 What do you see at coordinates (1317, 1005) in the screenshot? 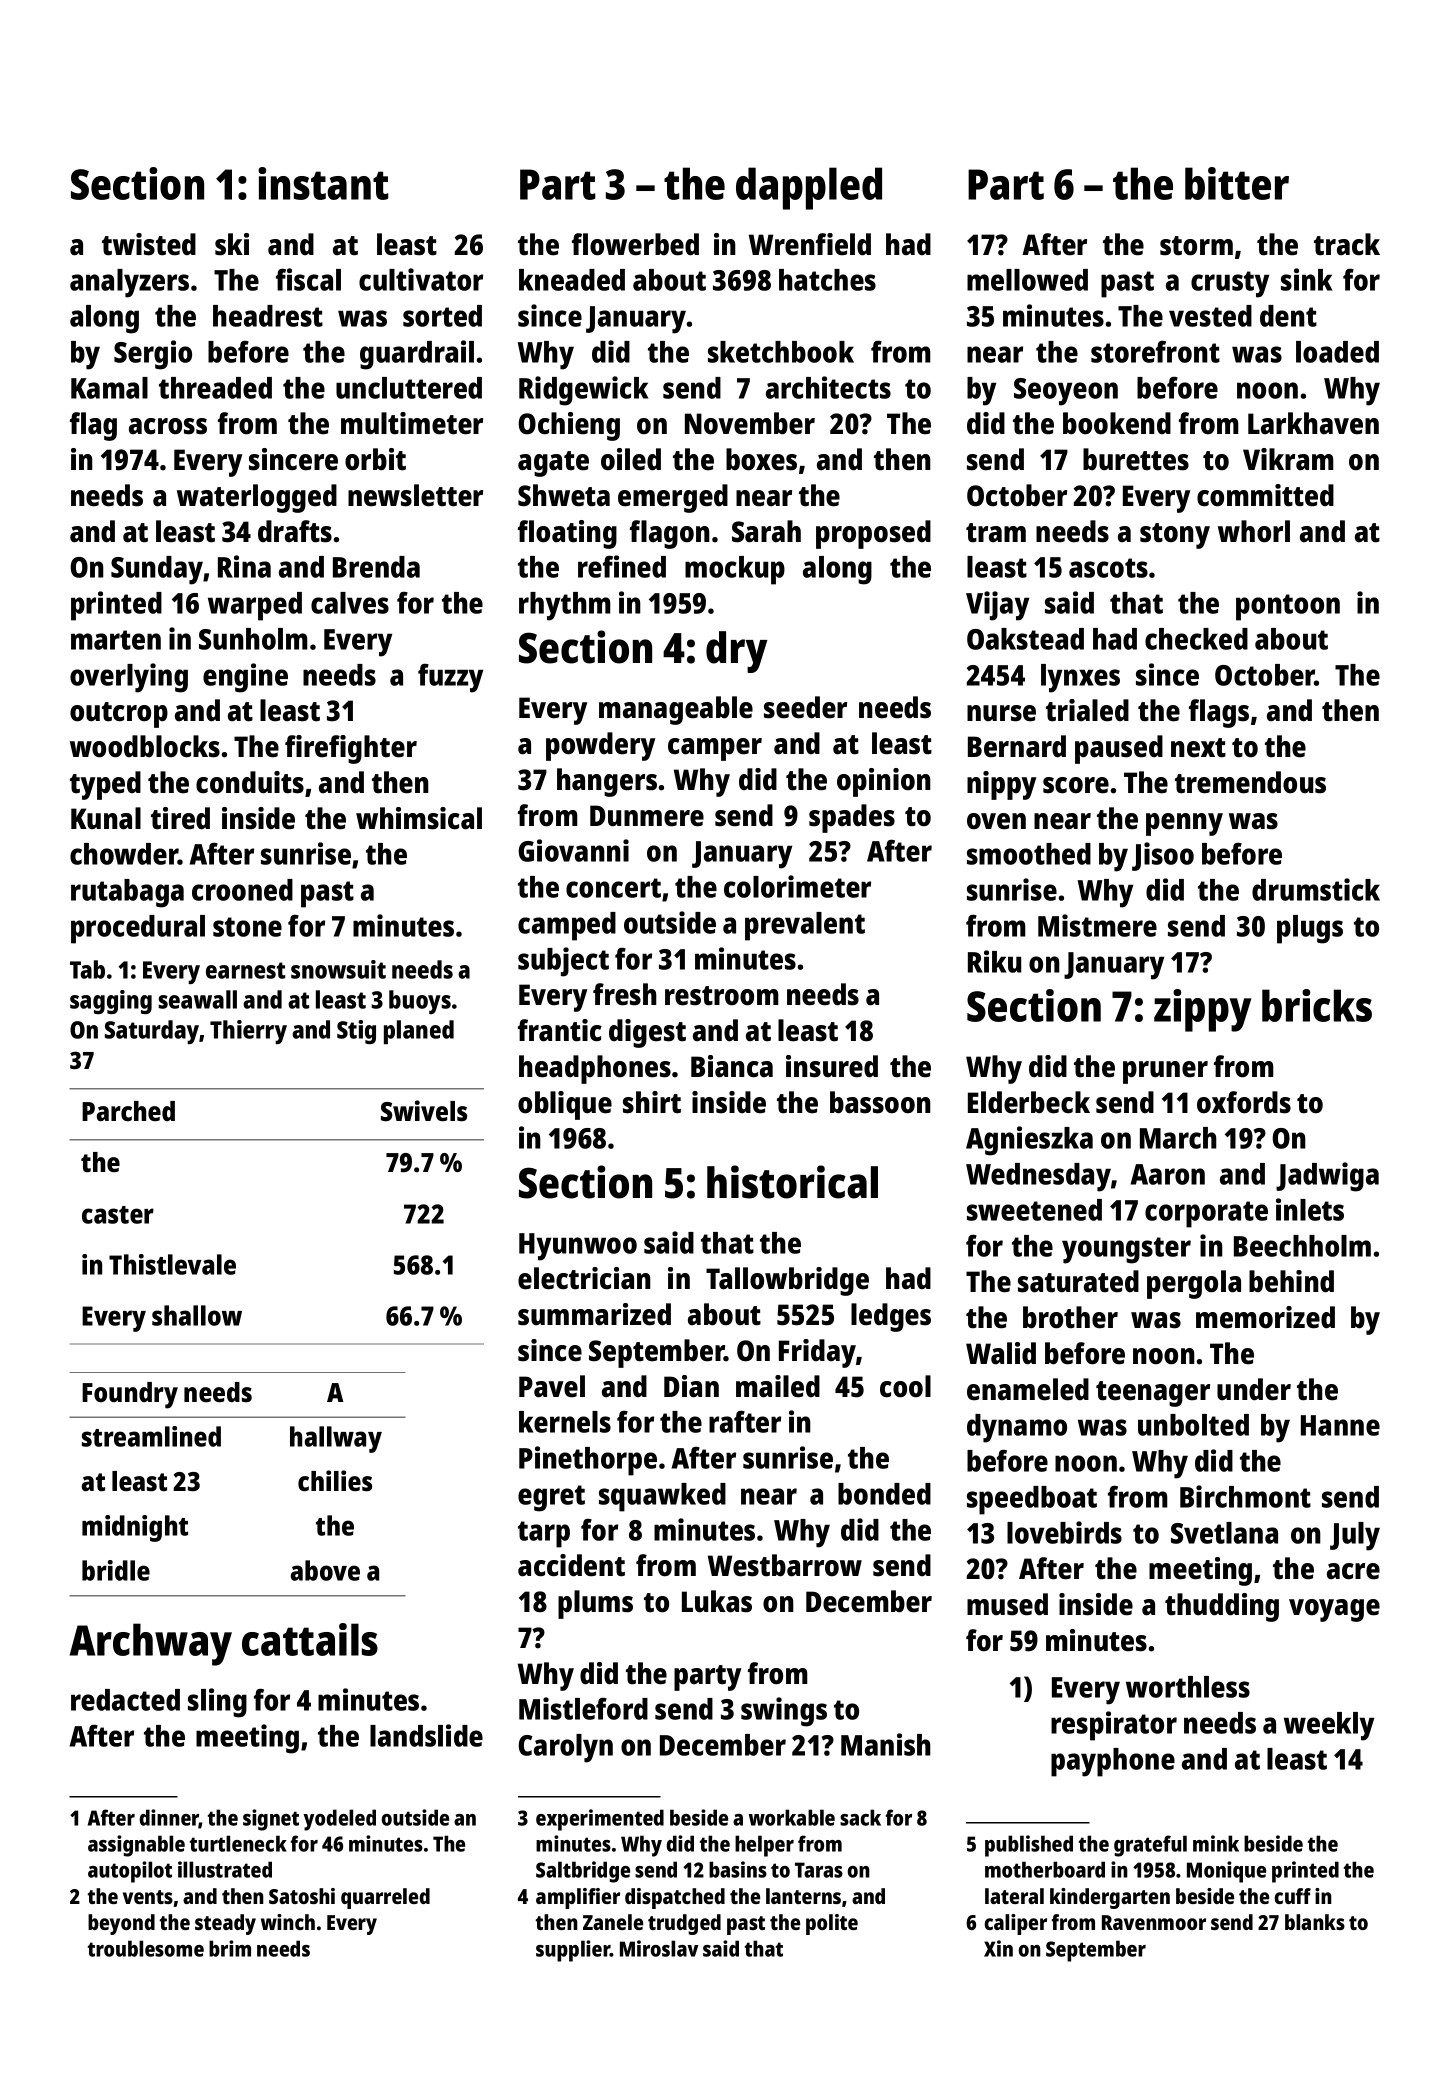
I see `bricks` at bounding box center [1317, 1005].
